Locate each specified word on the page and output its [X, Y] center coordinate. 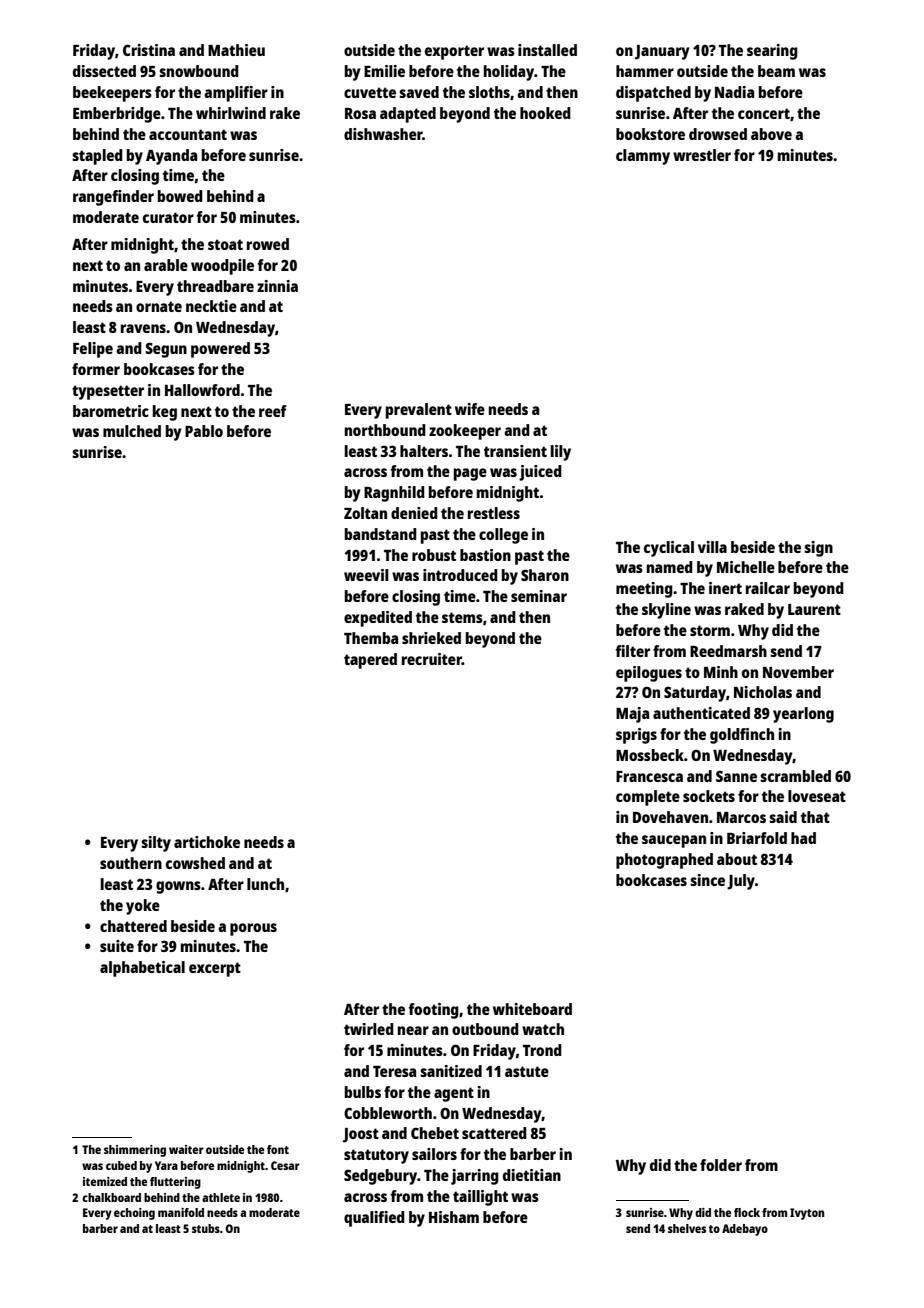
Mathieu [236, 50]
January [662, 52]
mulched [132, 431]
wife [470, 409]
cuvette [370, 92]
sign [818, 549]
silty [156, 844]
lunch [265, 884]
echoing [134, 1214]
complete [648, 798]
